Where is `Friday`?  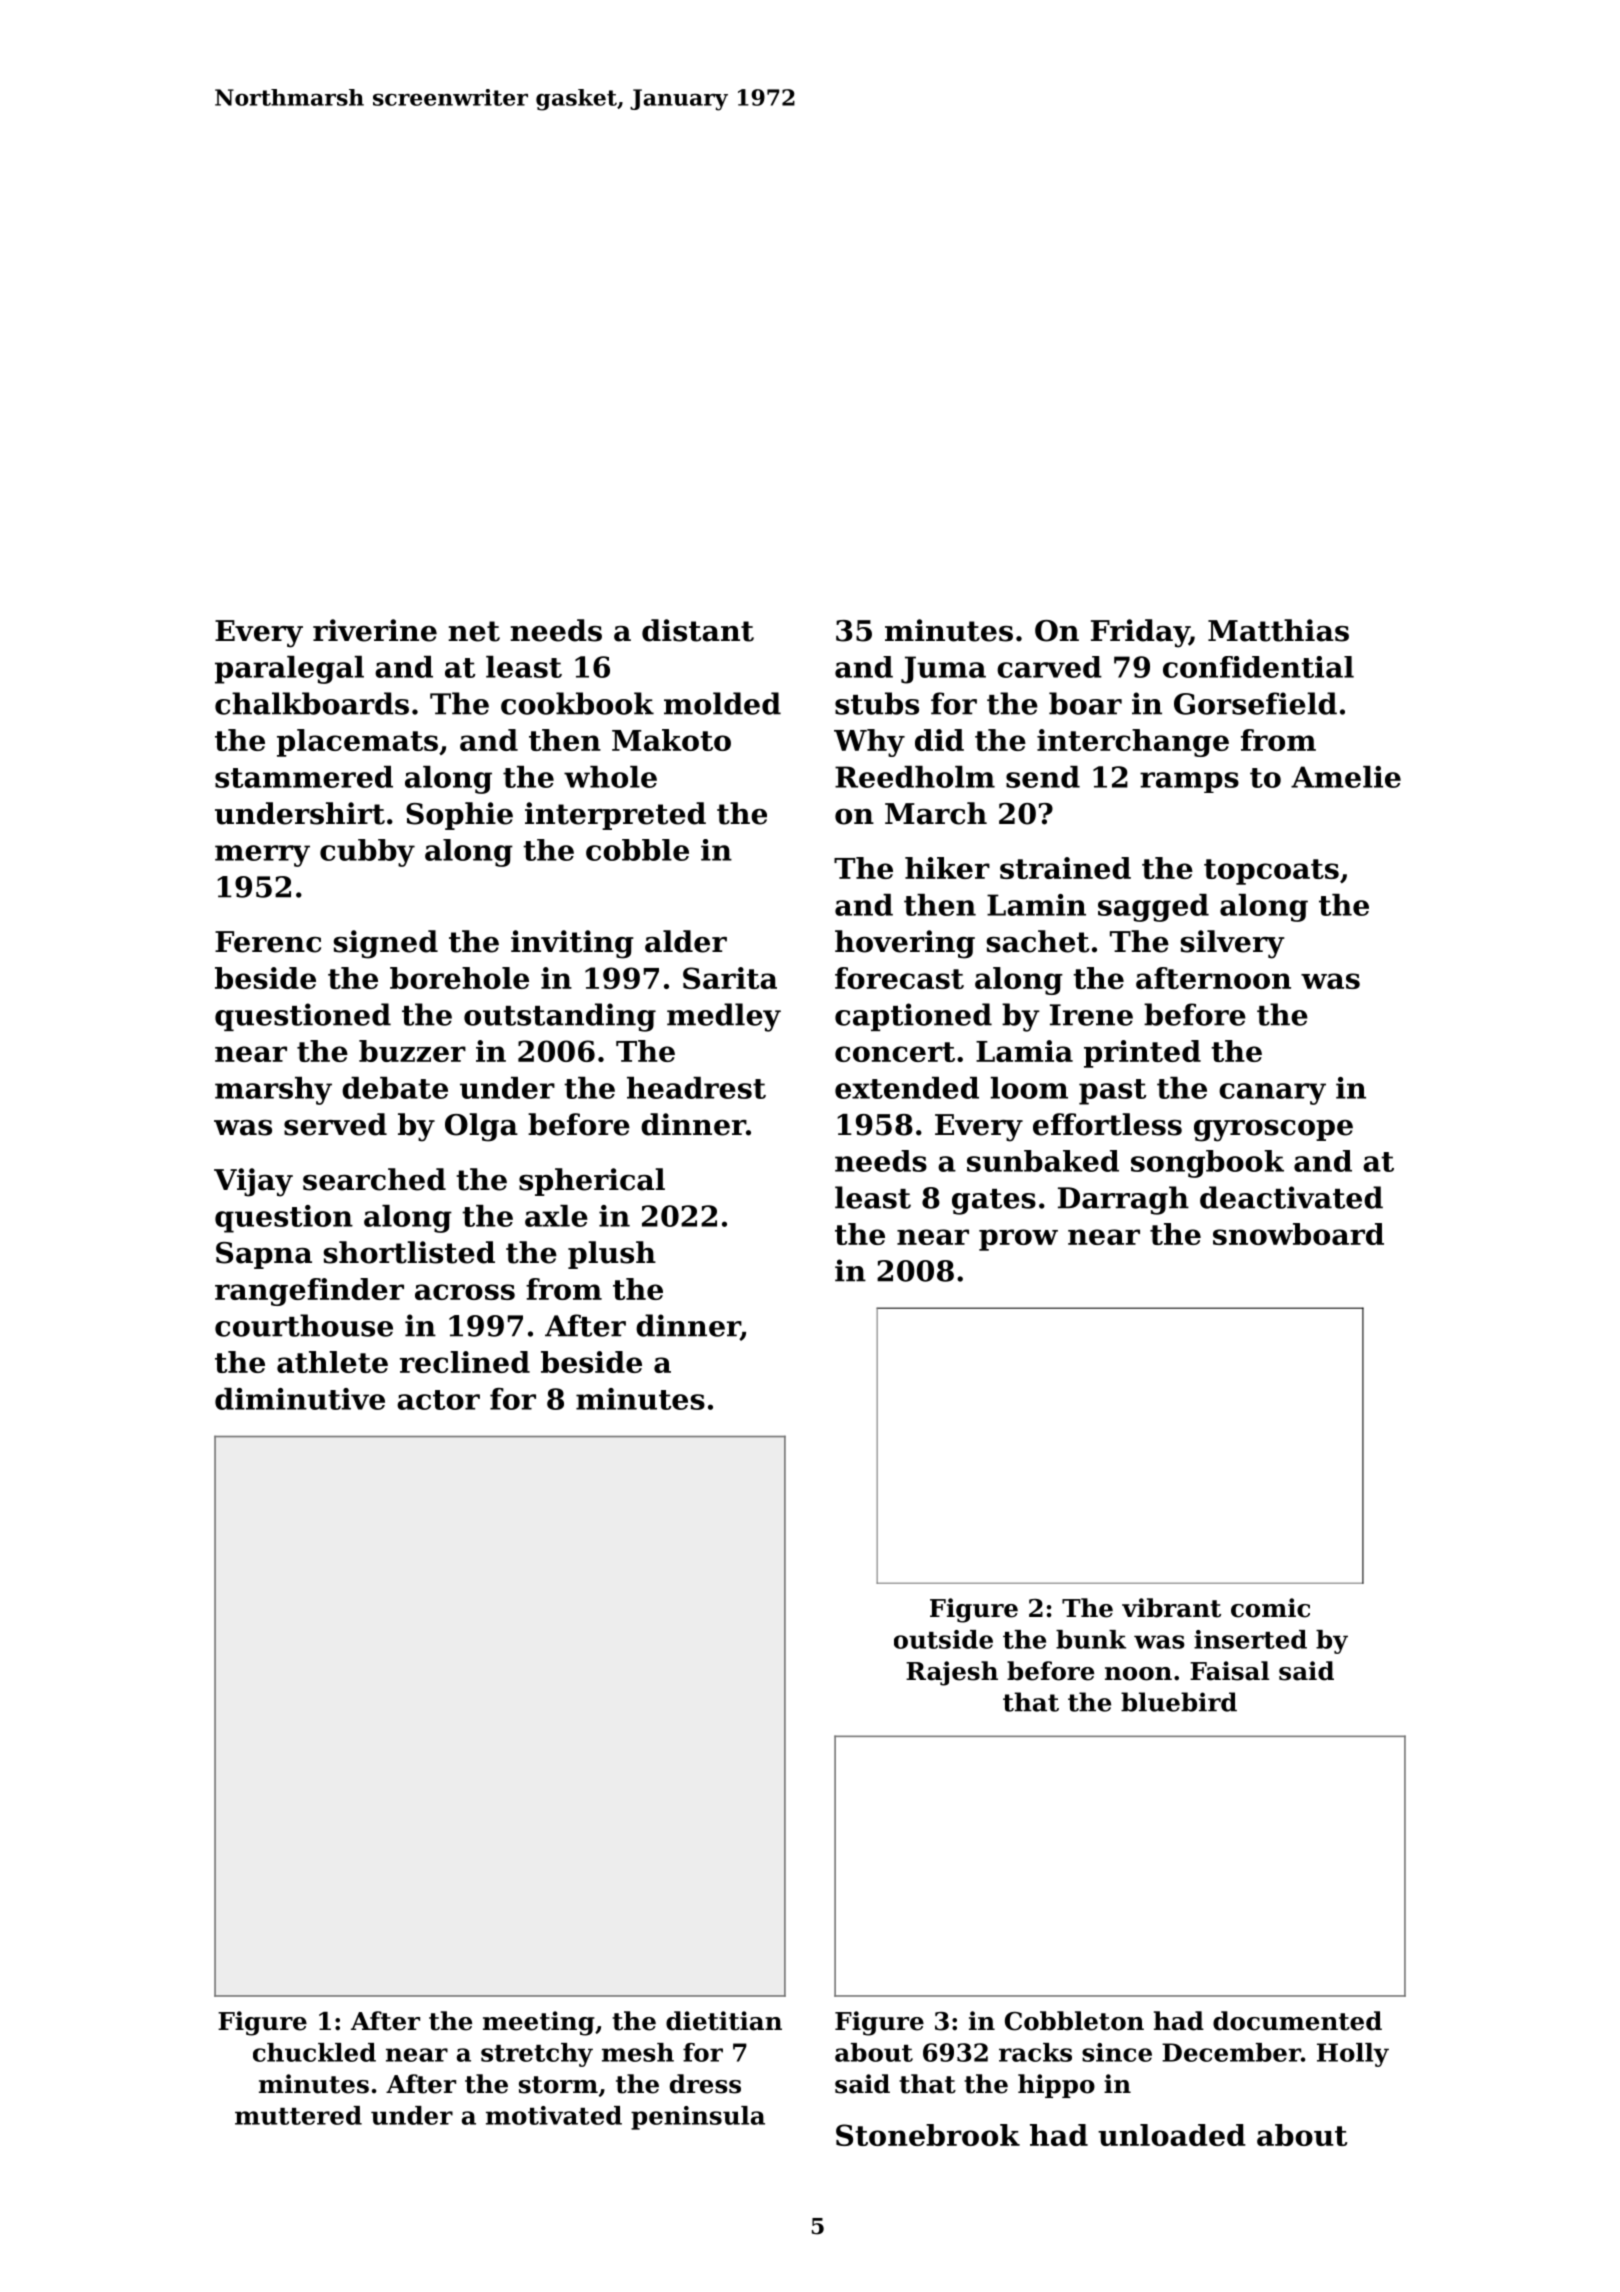
Friday is located at coordinates (1140, 633).
